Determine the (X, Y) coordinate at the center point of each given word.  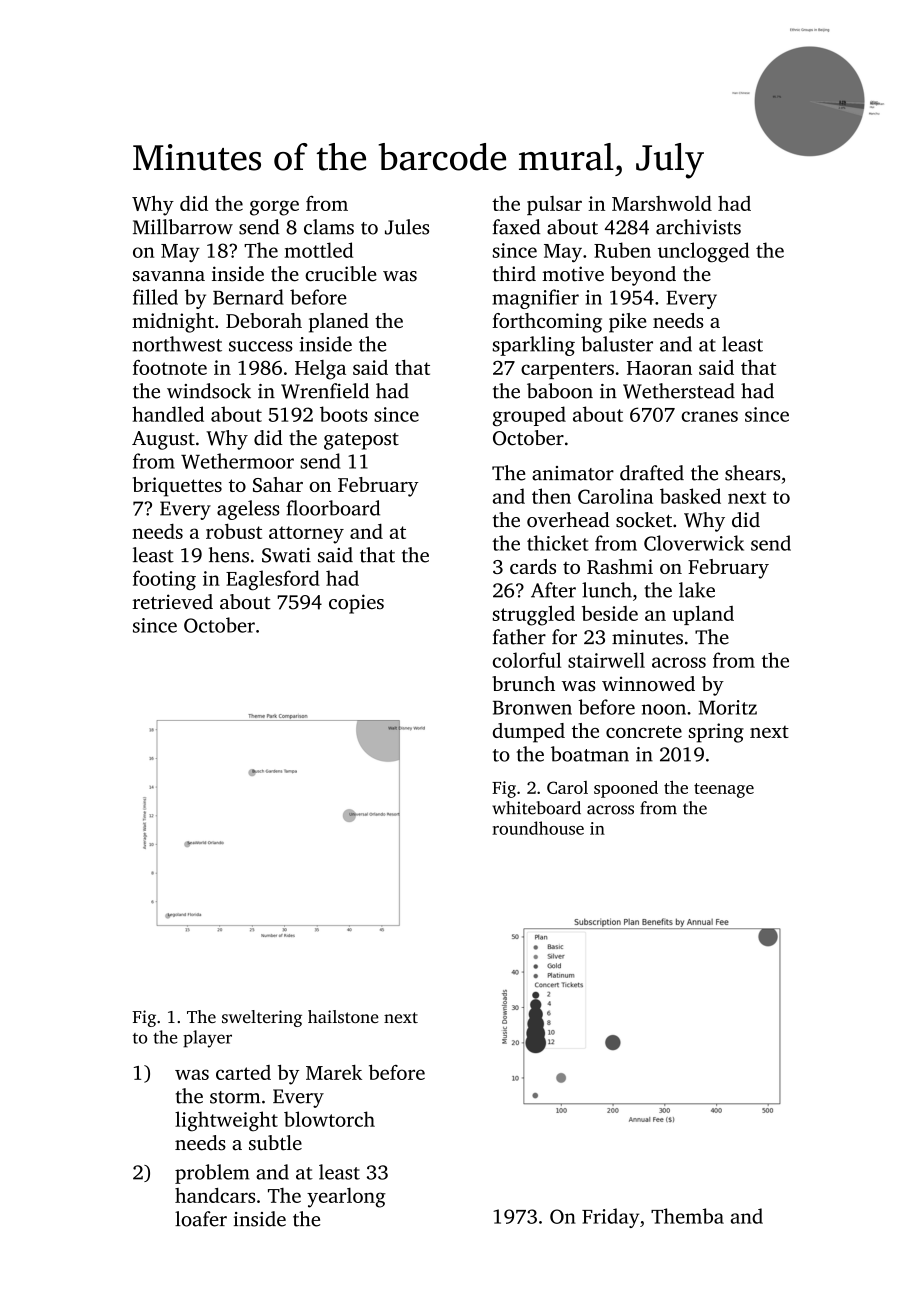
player (207, 1039)
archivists (698, 227)
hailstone (343, 1016)
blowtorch (329, 1119)
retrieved (173, 602)
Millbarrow (183, 227)
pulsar (554, 205)
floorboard (333, 508)
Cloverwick (694, 543)
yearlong (346, 1198)
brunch (523, 684)
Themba (687, 1216)
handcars (215, 1195)
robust (234, 531)
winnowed (648, 684)
